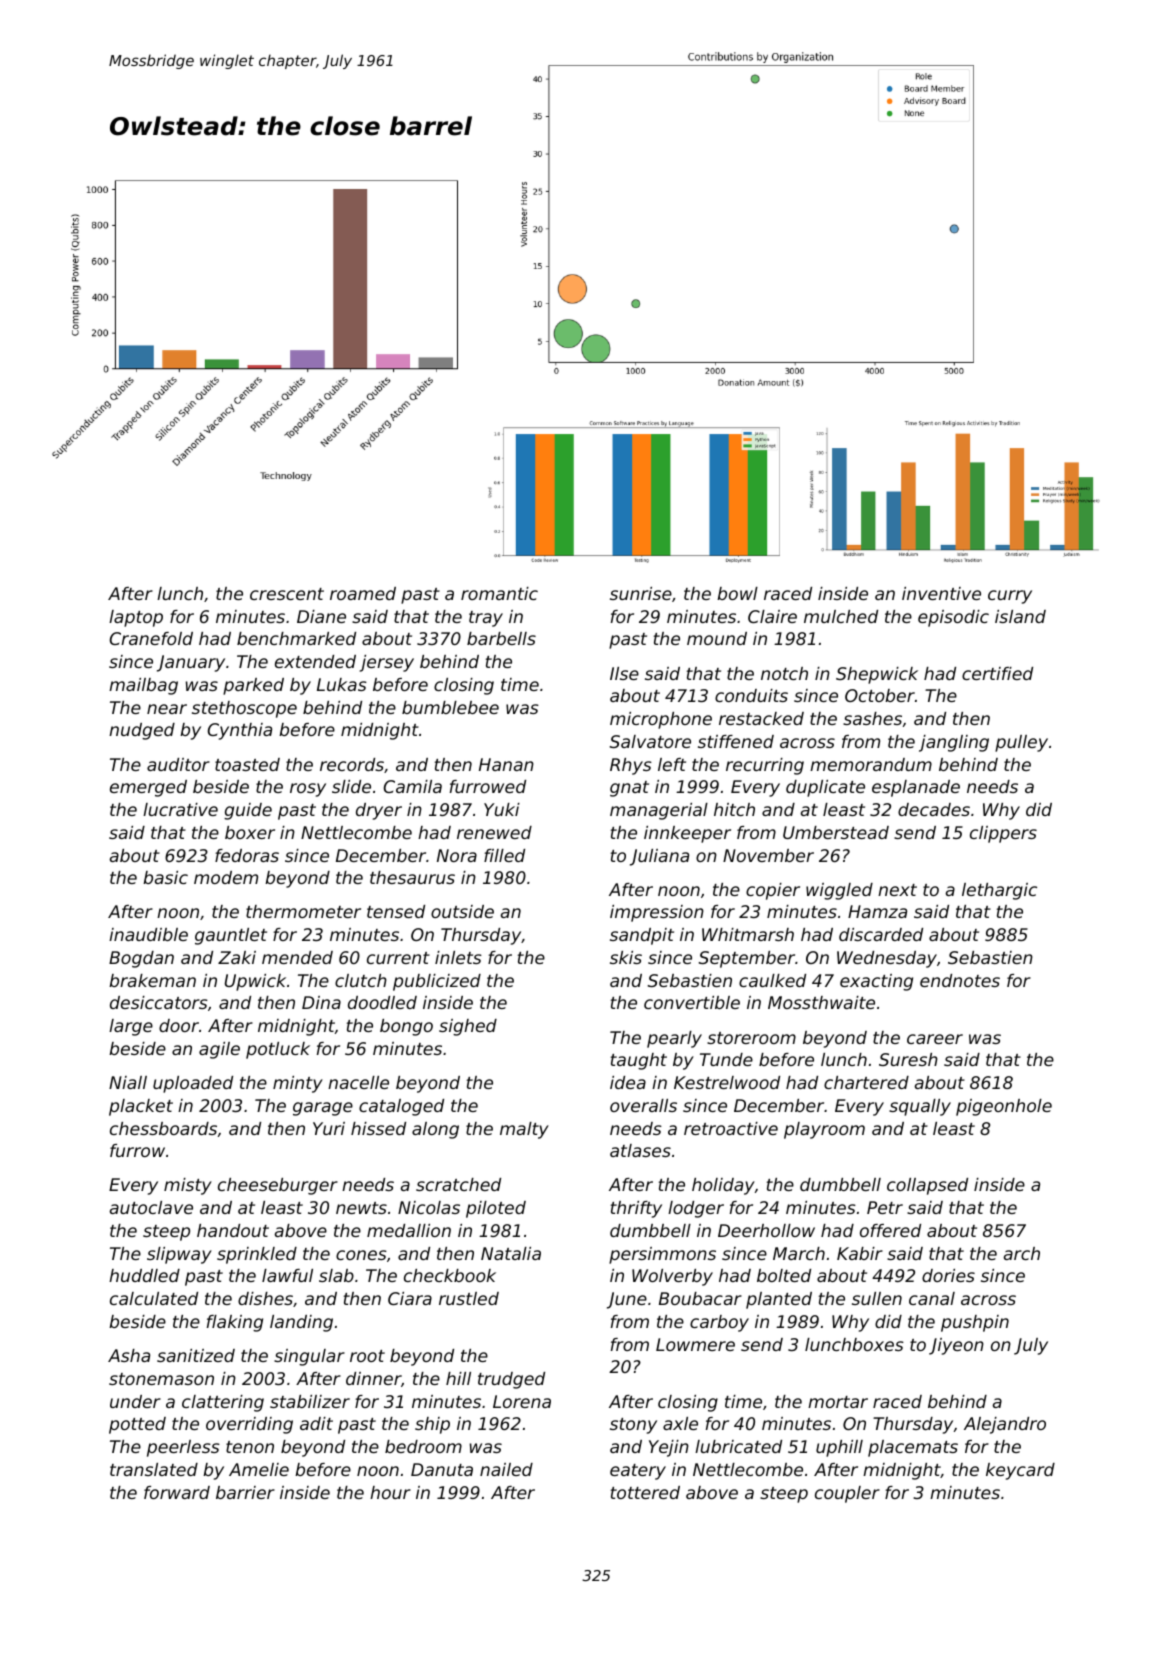 This screenshot has width=1165, height=1654. What do you see at coordinates (927, 1186) in the screenshot?
I see `collapsed` at bounding box center [927, 1186].
